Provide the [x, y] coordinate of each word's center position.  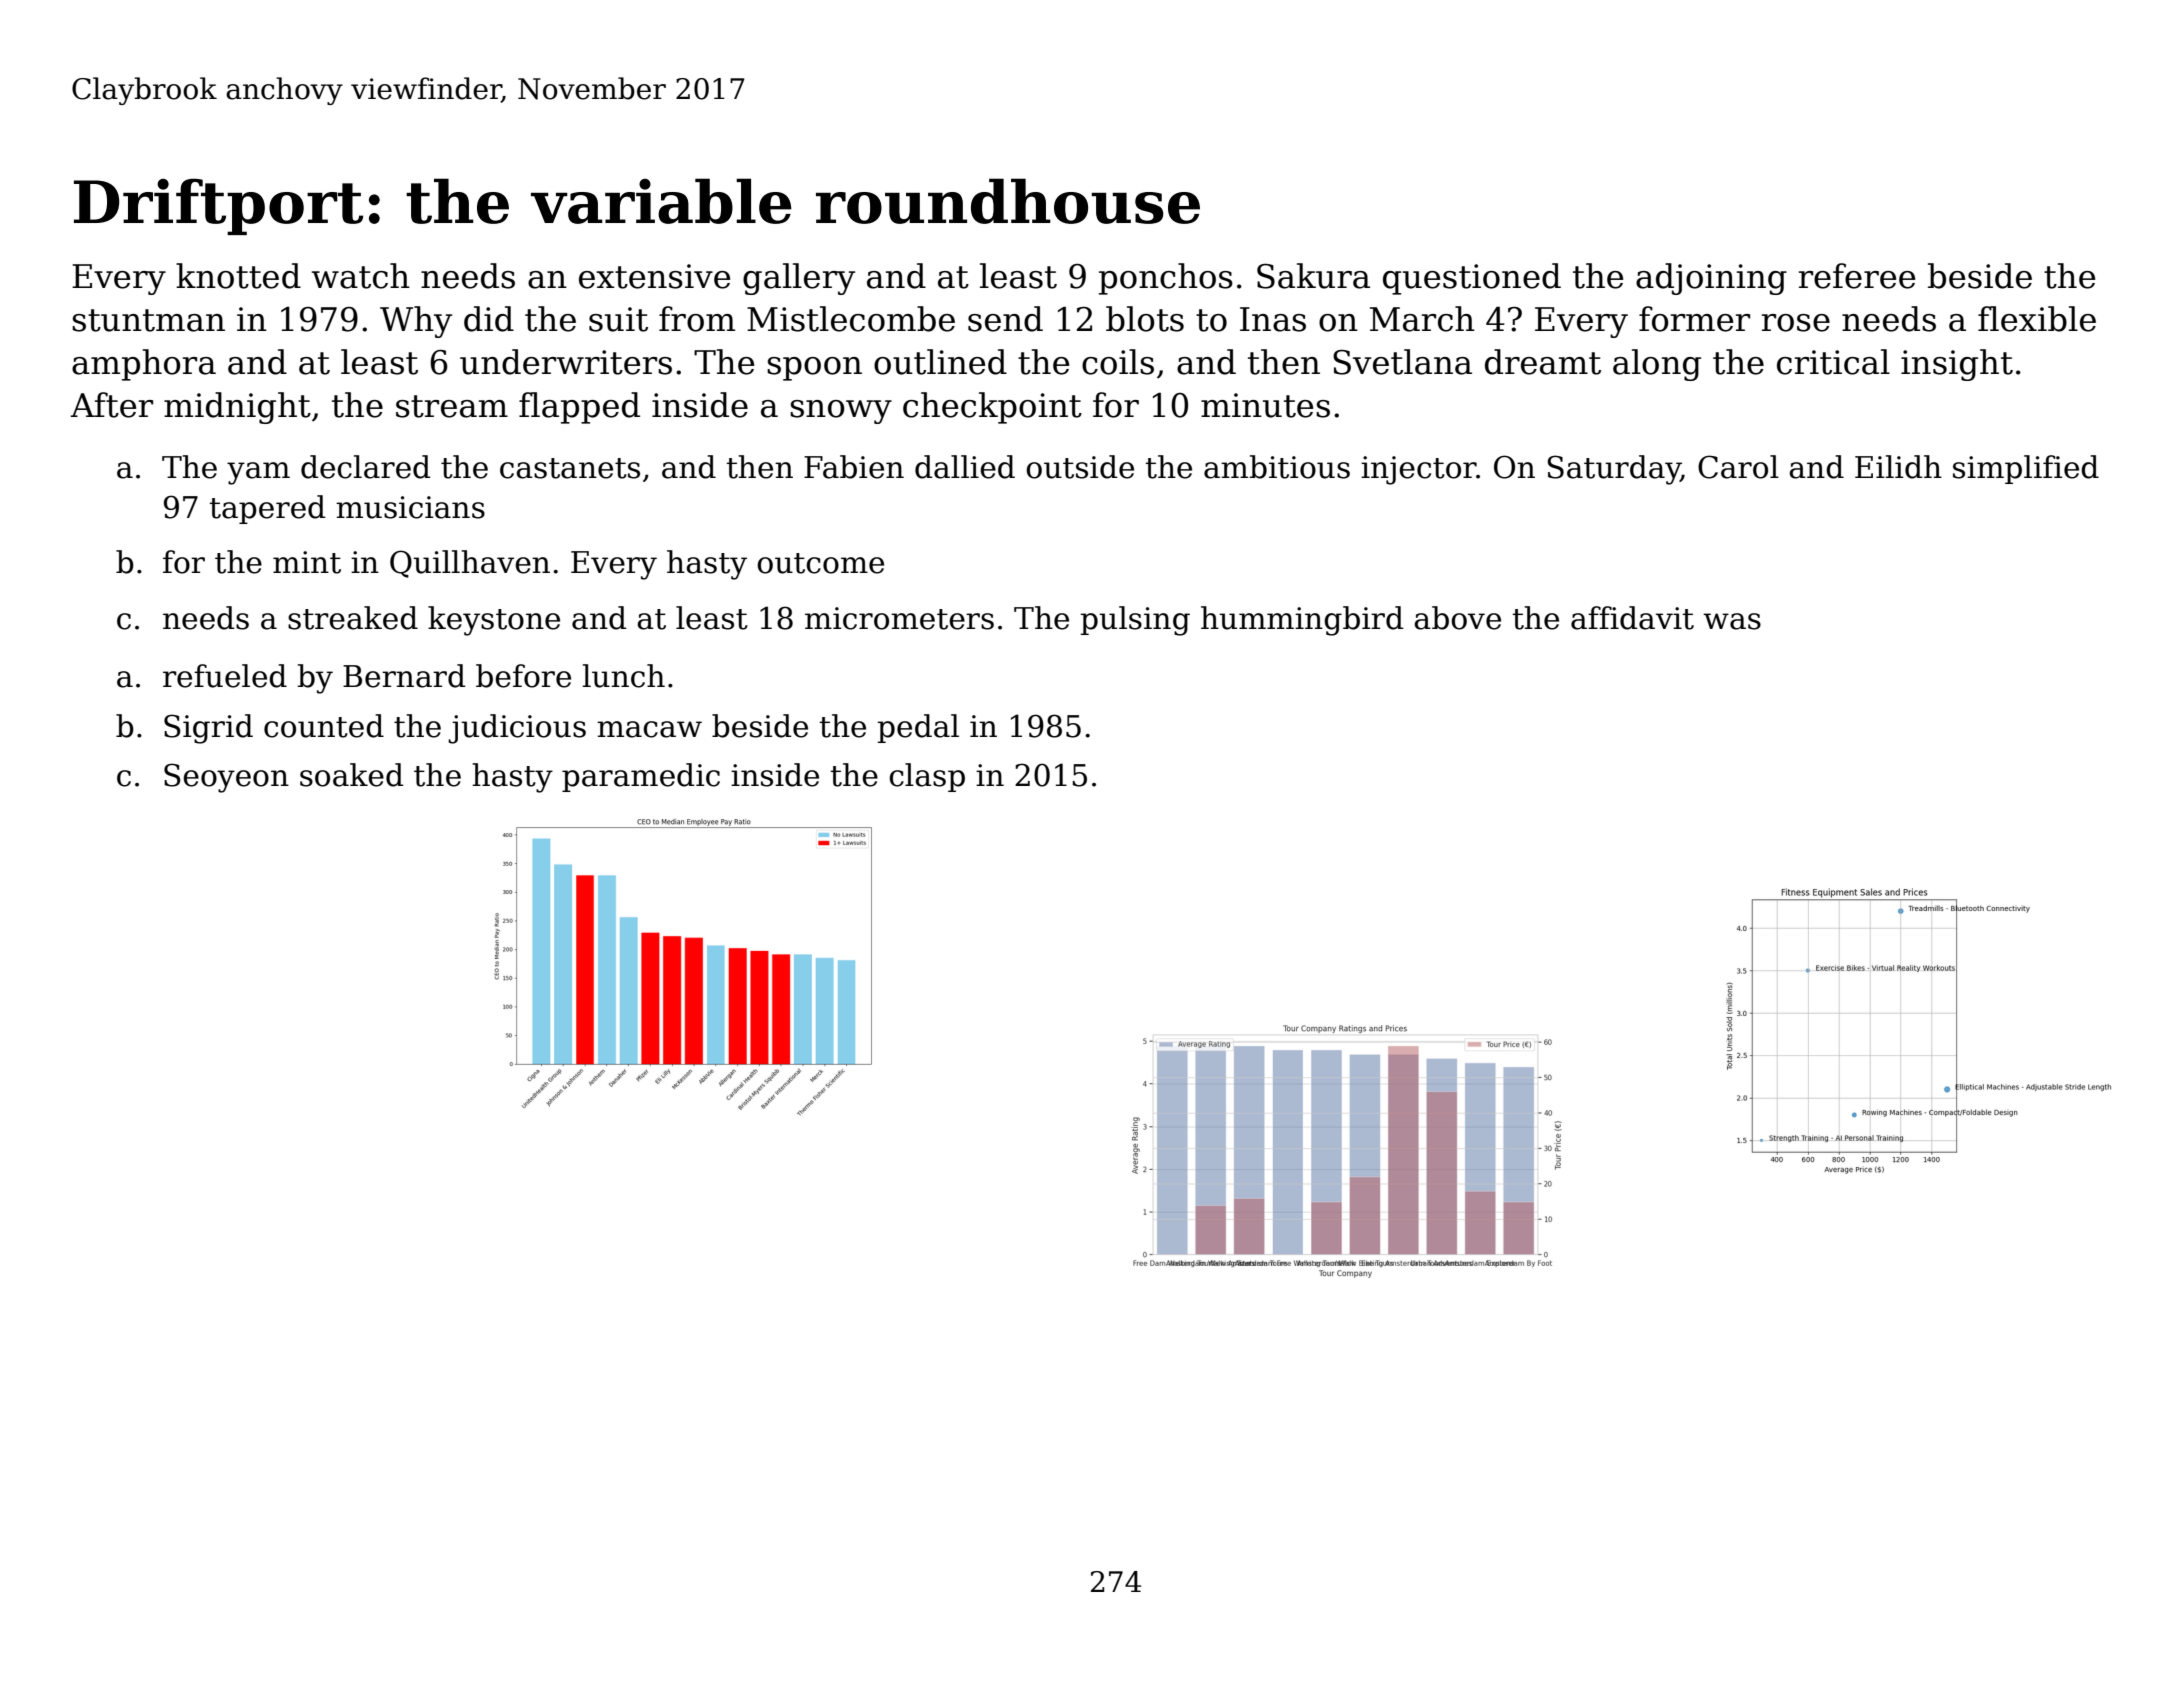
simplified [2026, 469]
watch [361, 276]
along [1657, 365]
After [111, 405]
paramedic [641, 777]
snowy [841, 412]
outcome [820, 563]
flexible [2037, 319]
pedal [918, 728]
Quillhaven [470, 564]
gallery [799, 279]
